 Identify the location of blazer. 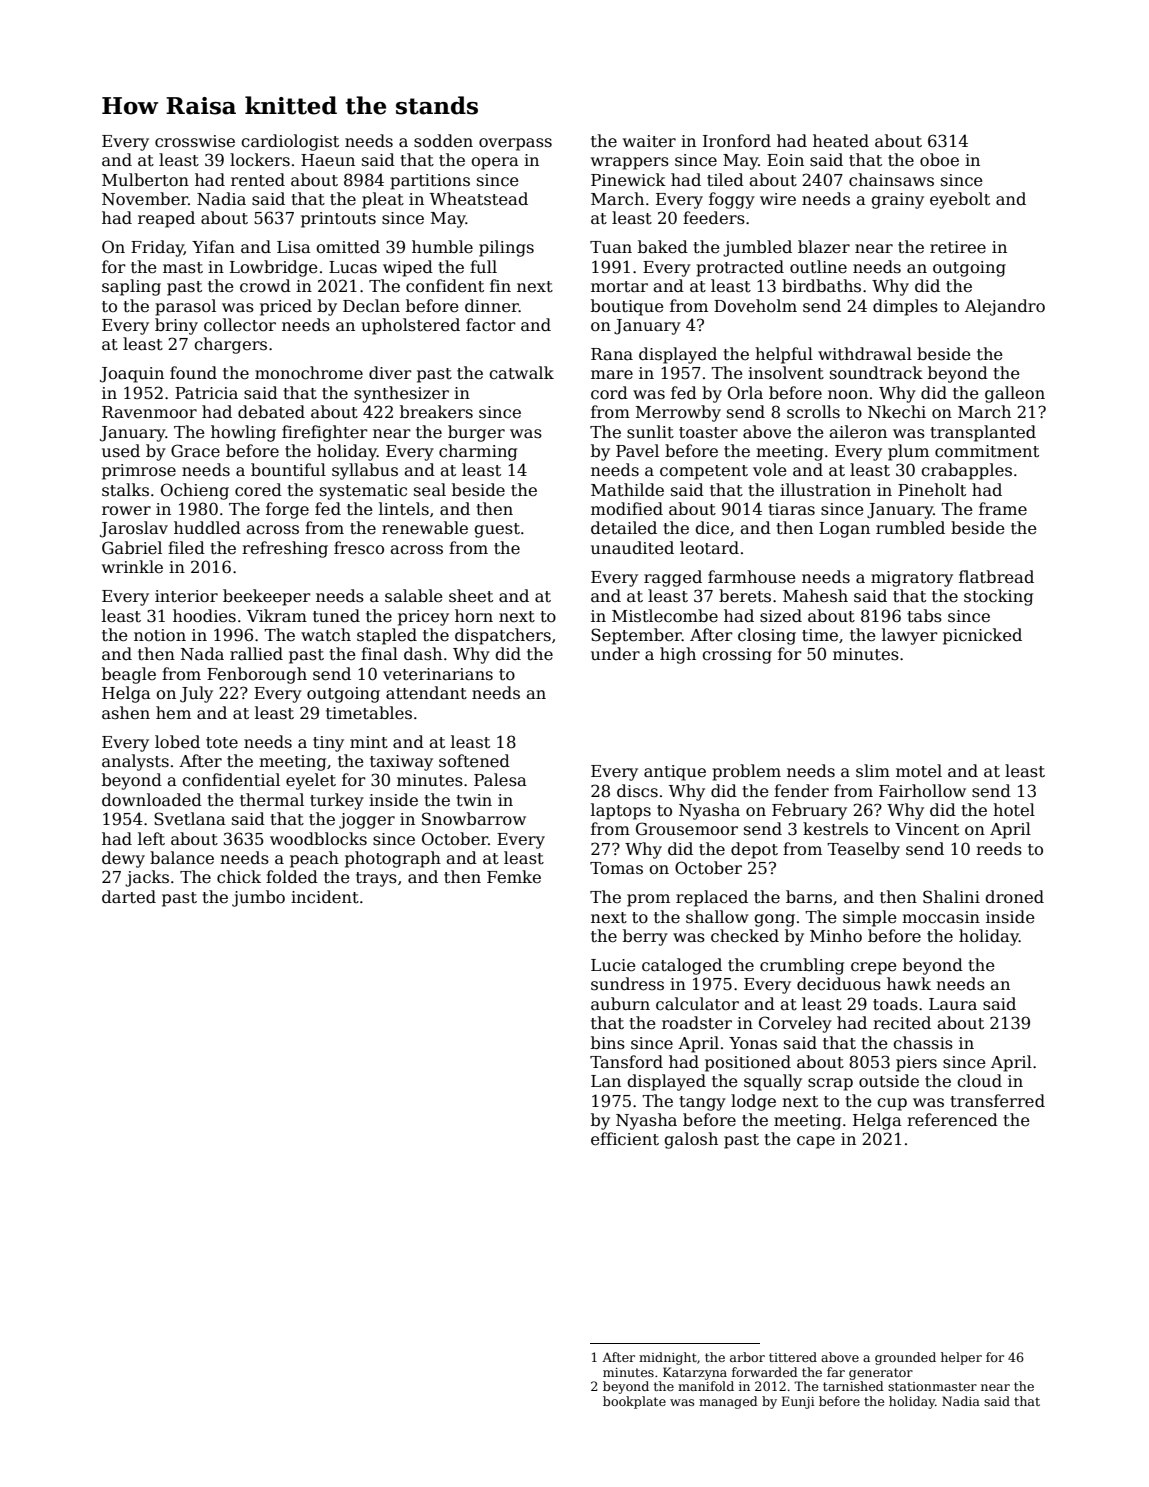
(824, 247).
